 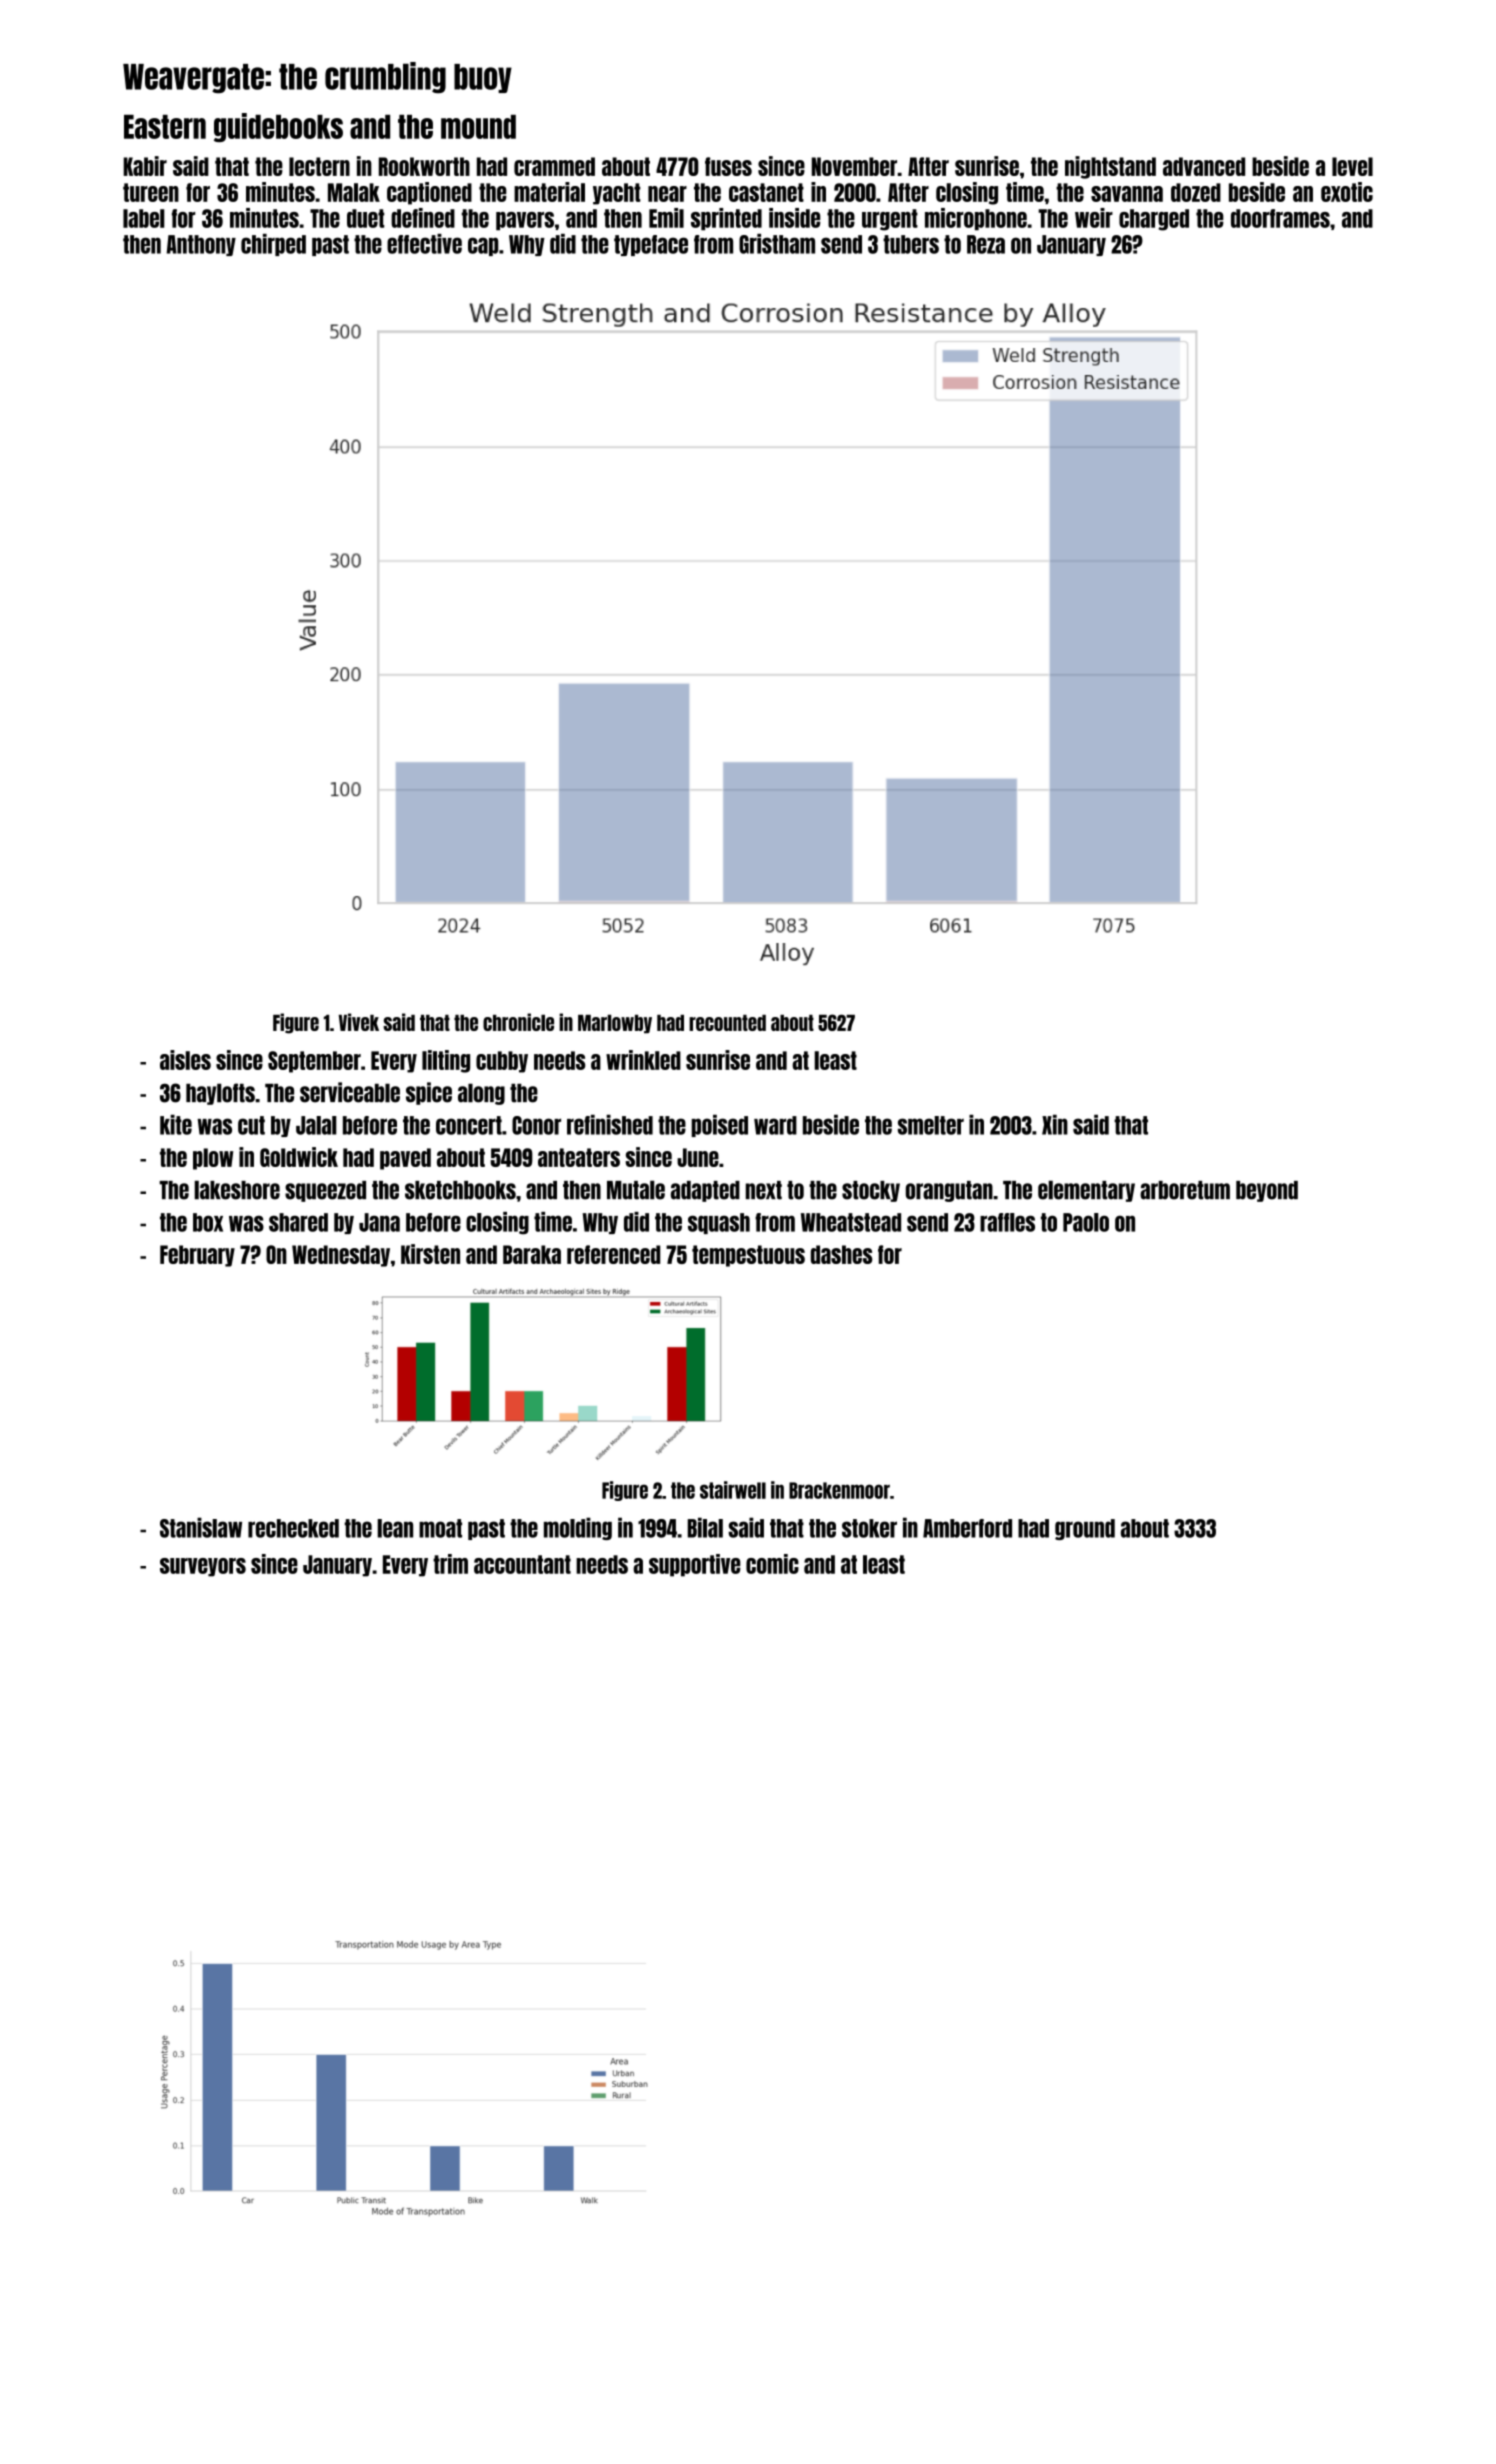 What do you see at coordinates (615, 1024) in the page?
I see `Marlowby` at bounding box center [615, 1024].
